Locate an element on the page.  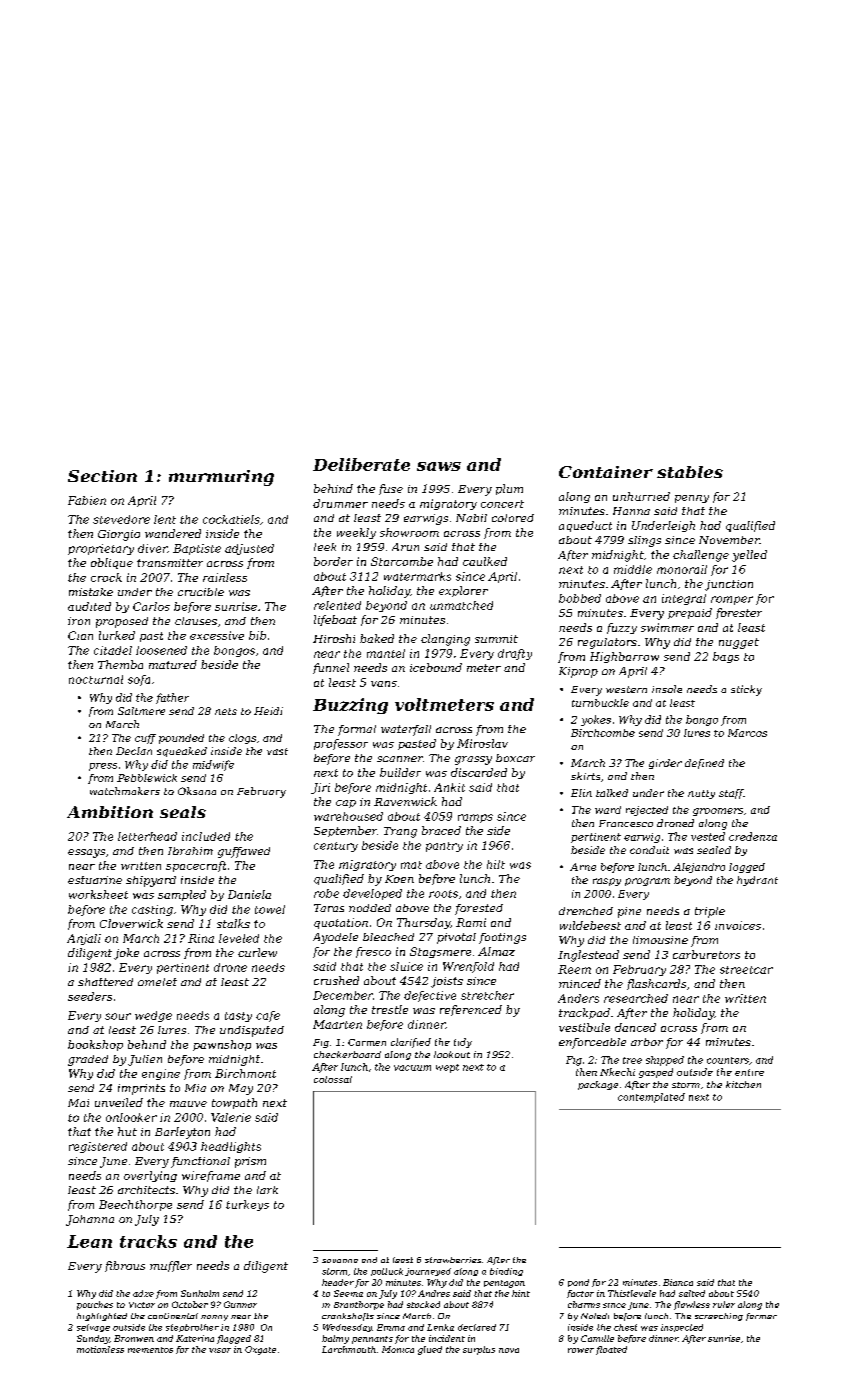
lifeboat is located at coordinates (335, 620).
